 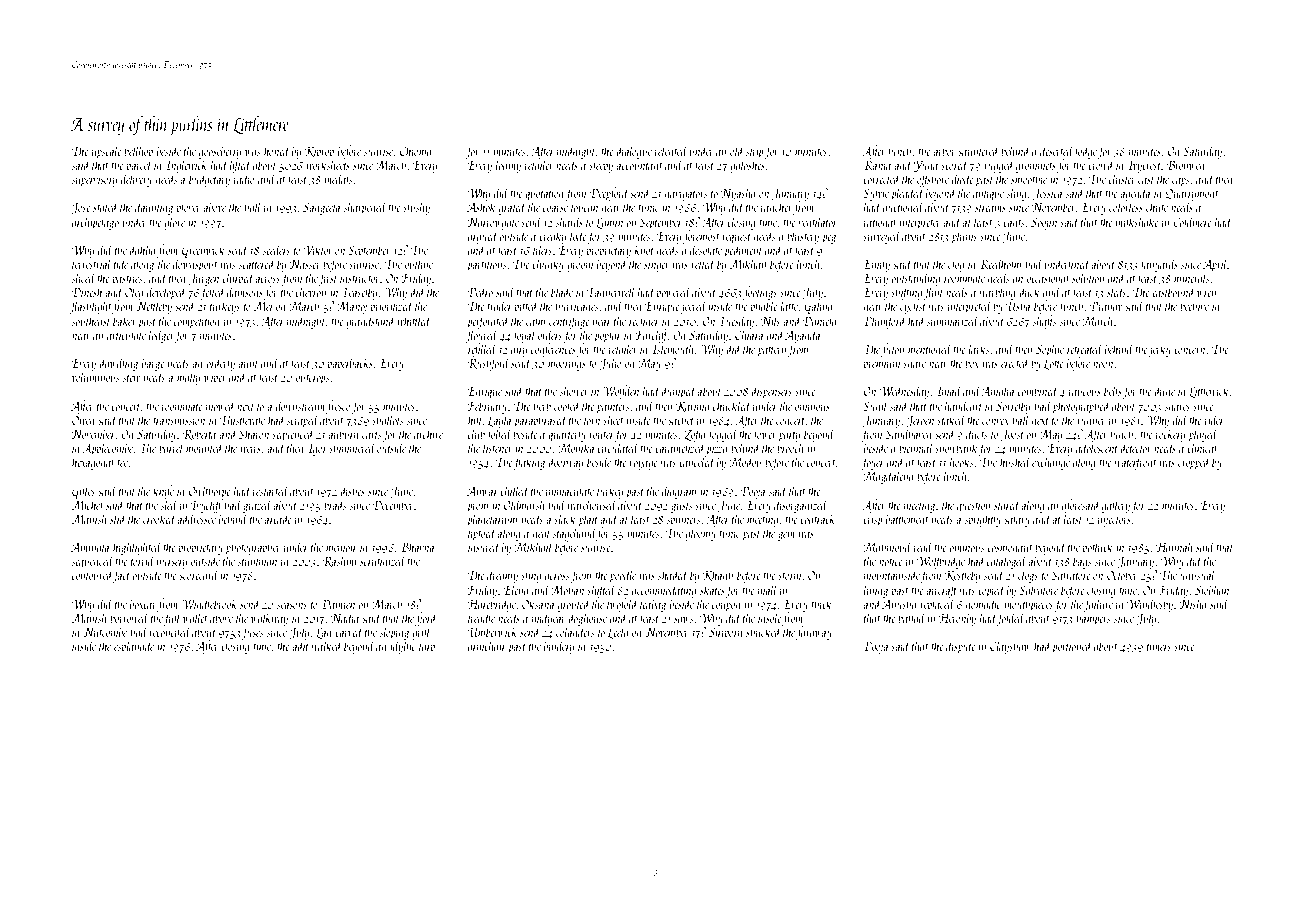 I want to click on Sunil, so click(x=876, y=405).
